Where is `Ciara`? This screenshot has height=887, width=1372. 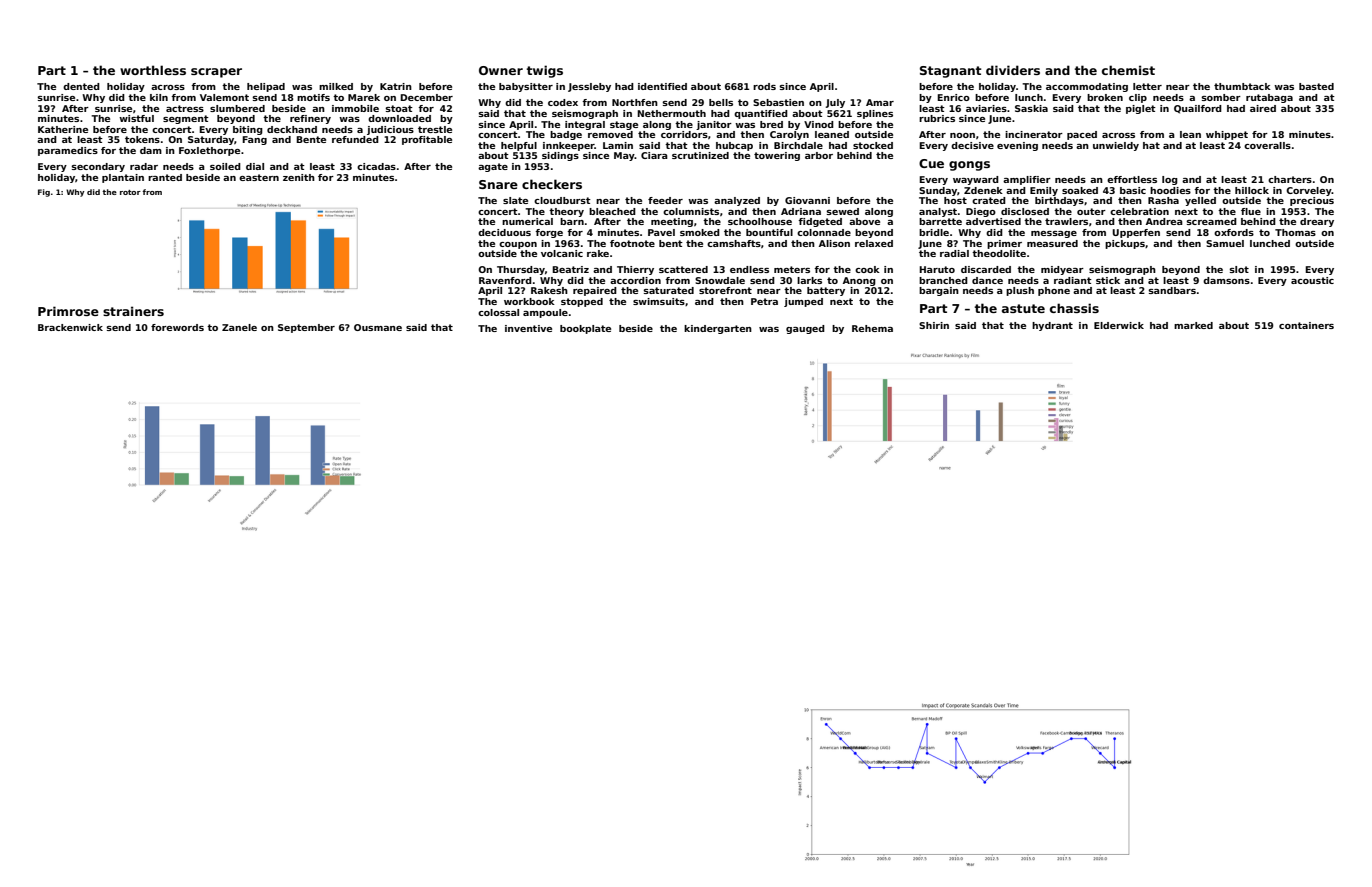
Ciara is located at coordinates (654, 155).
